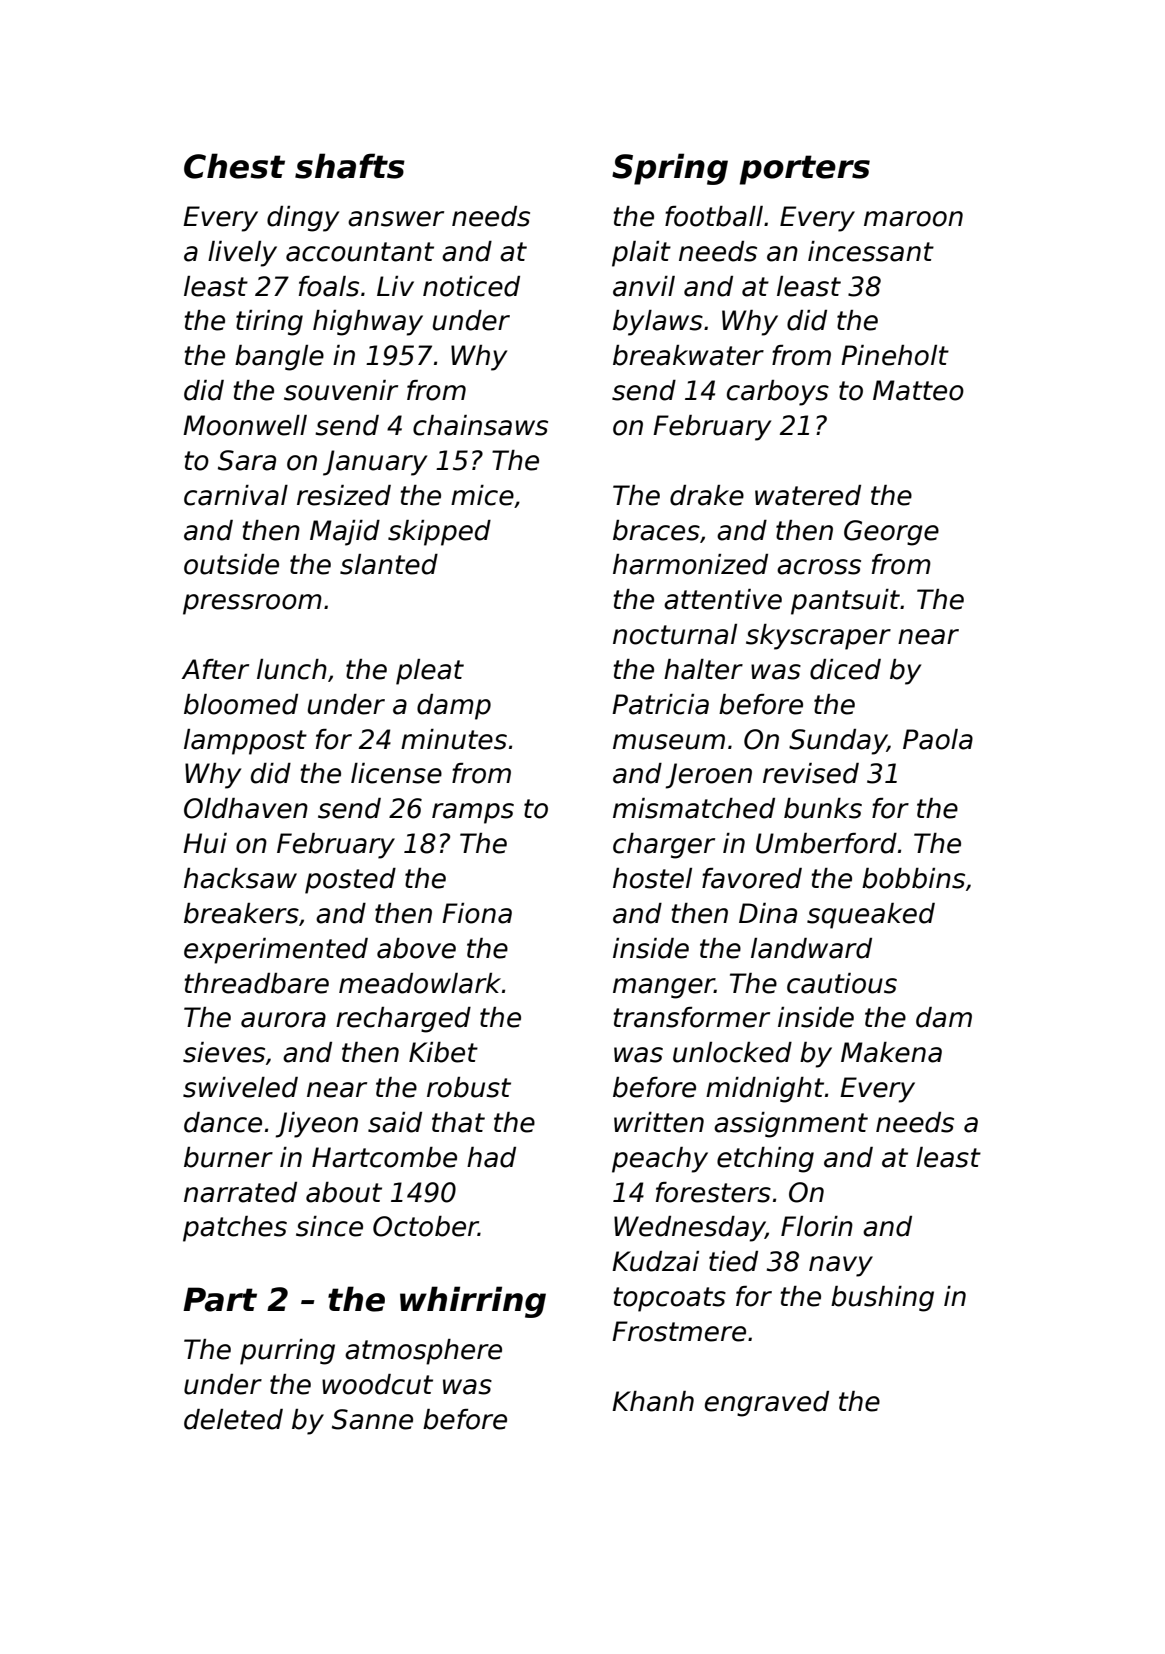 The image size is (1165, 1654). I want to click on lamppost, so click(245, 742).
